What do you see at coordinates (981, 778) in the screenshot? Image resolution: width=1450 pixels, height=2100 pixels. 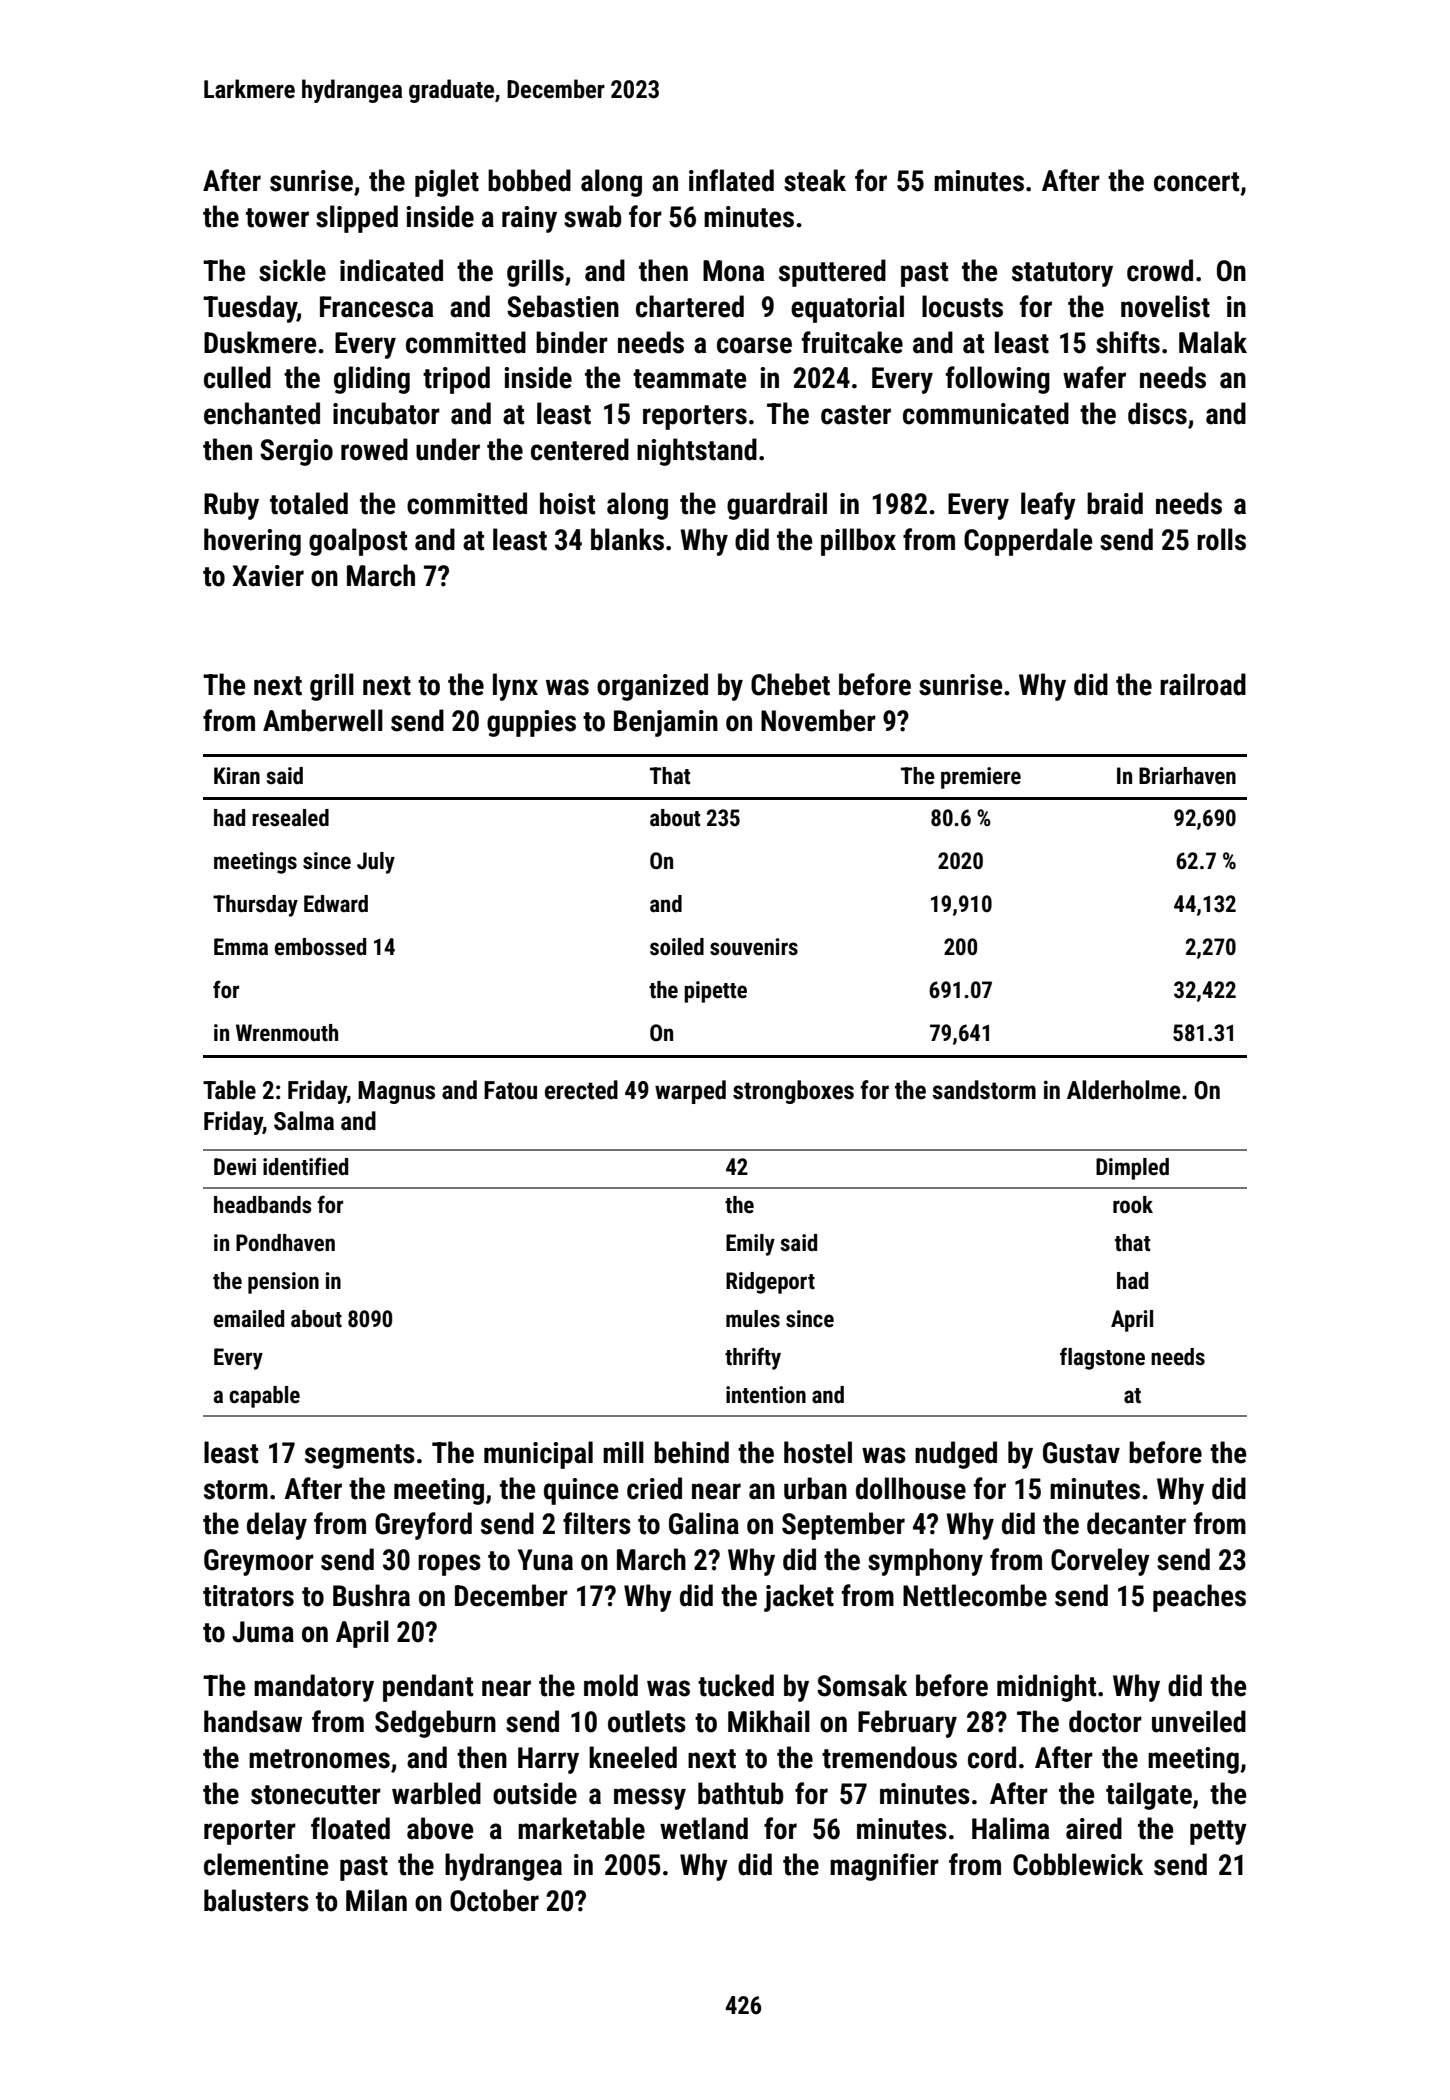 I see `premiere` at bounding box center [981, 778].
